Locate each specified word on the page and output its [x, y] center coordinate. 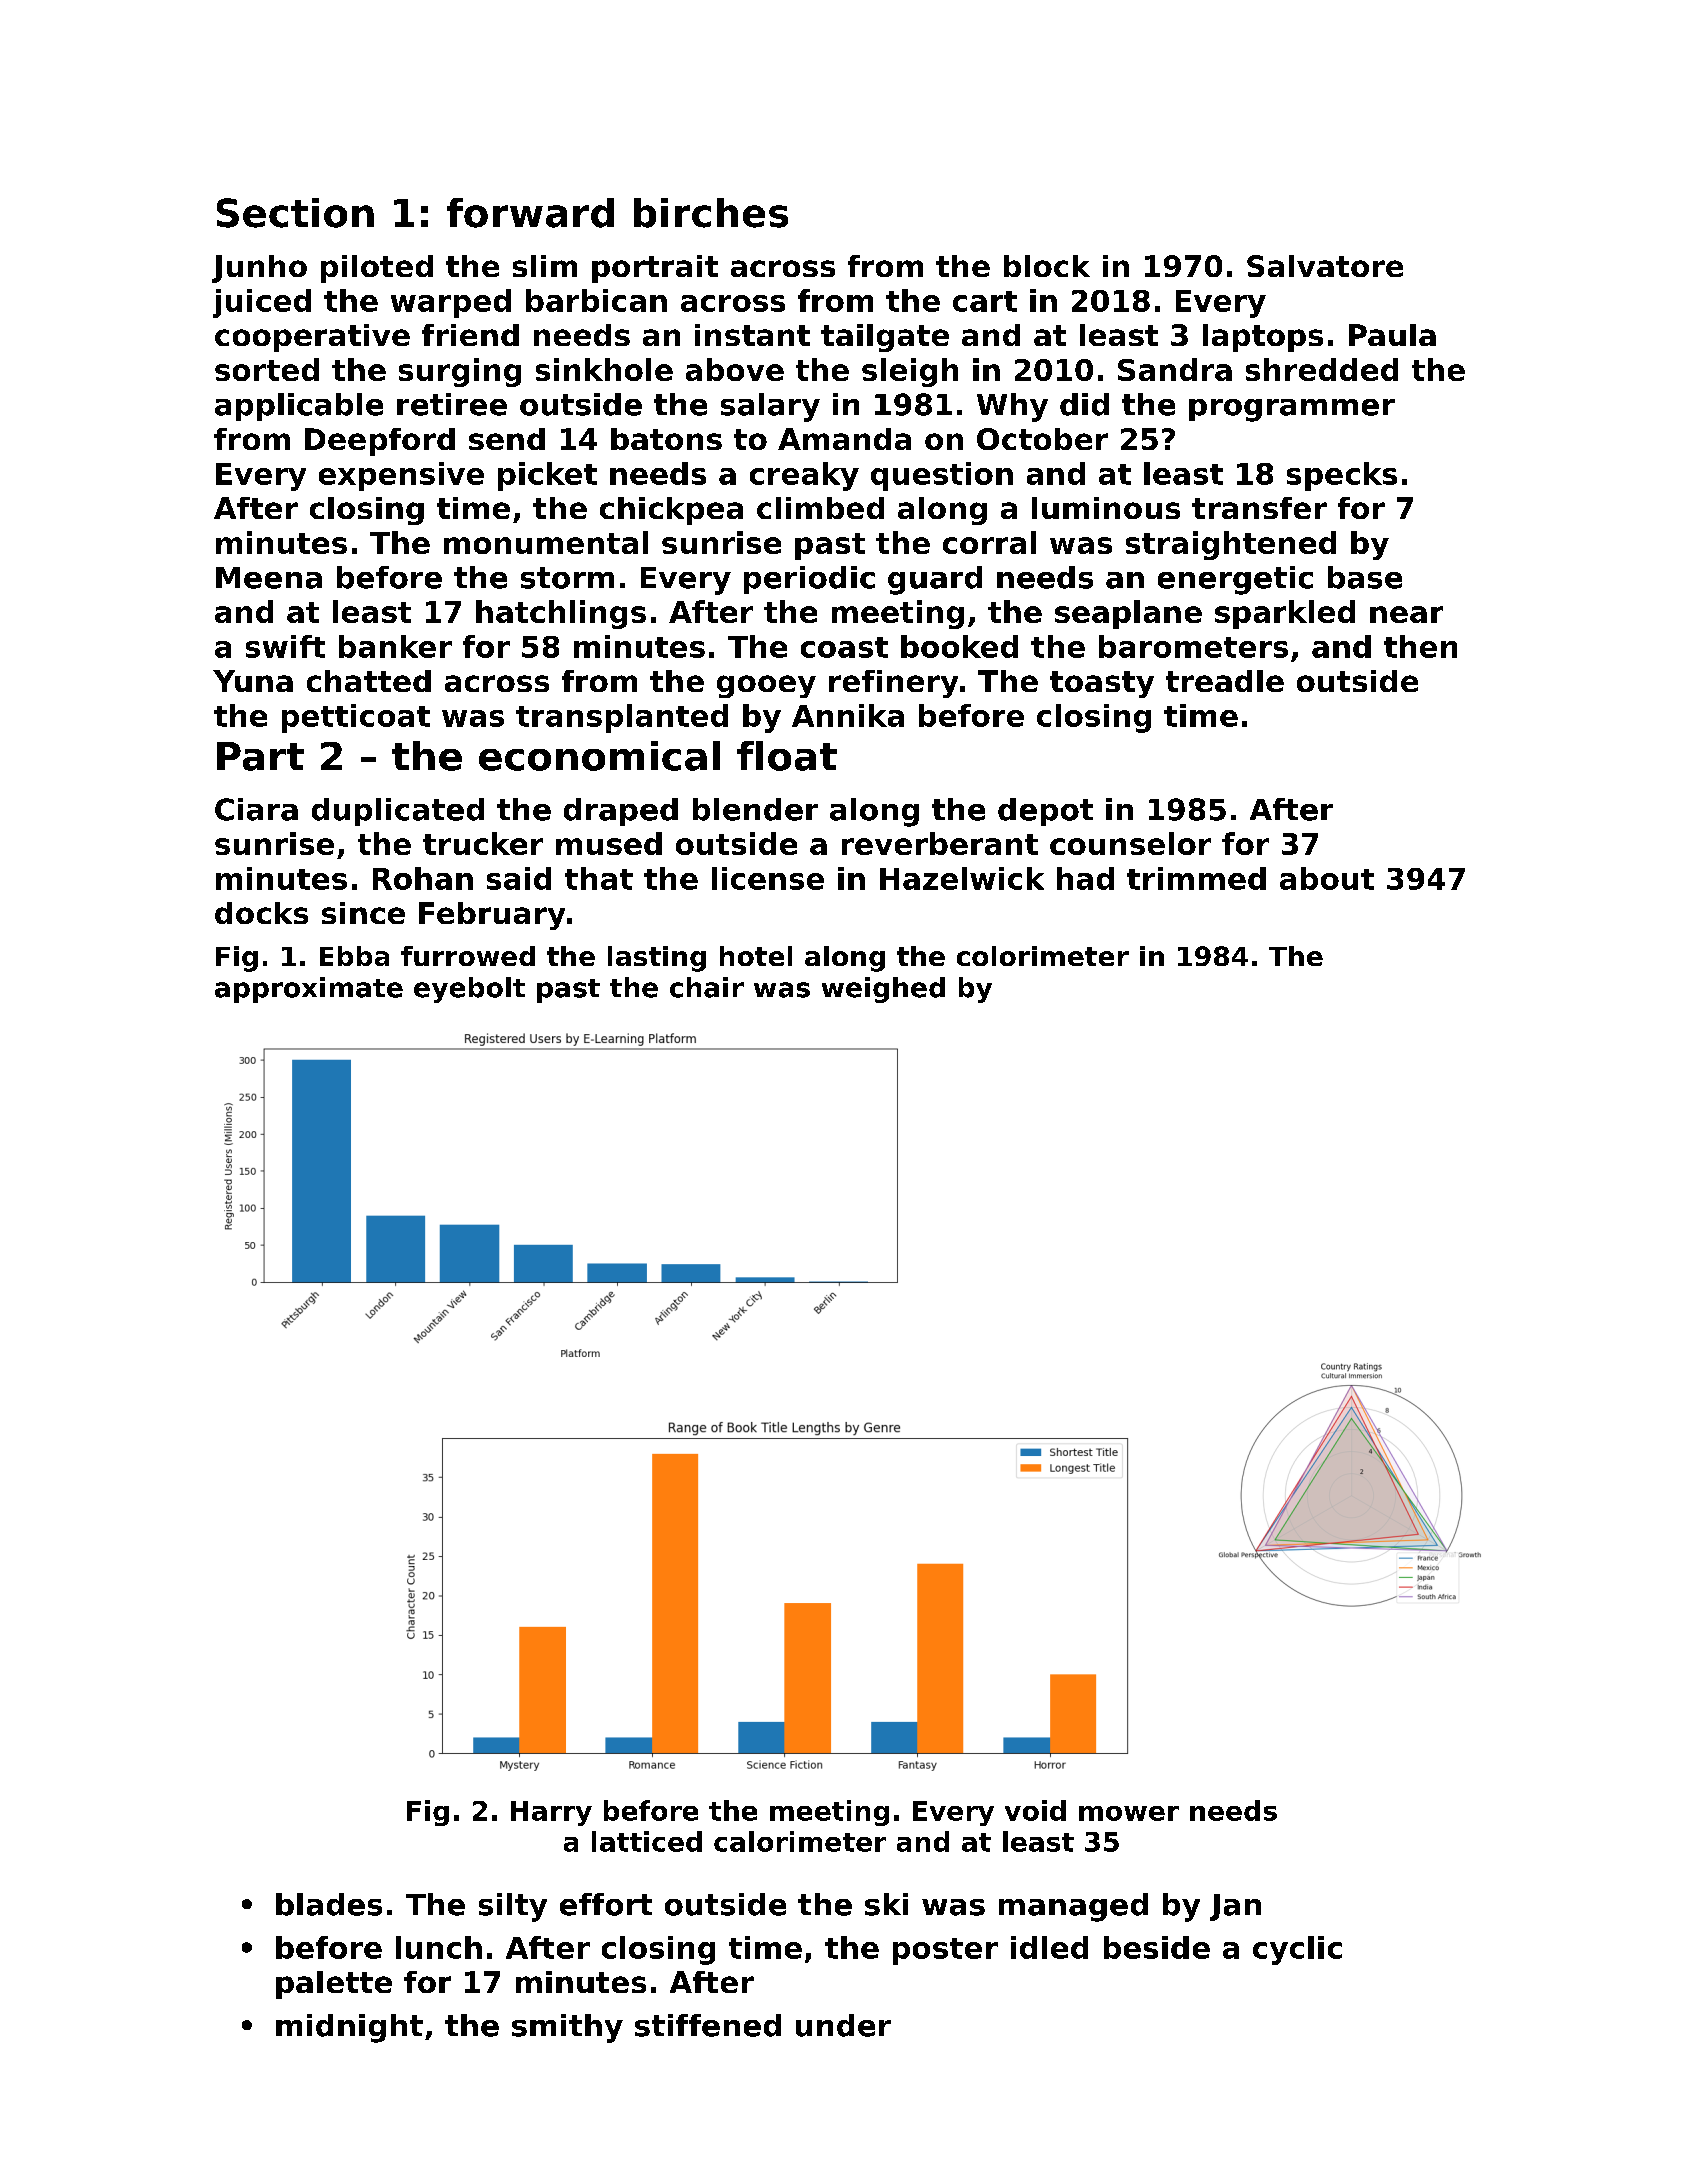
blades [329, 1904]
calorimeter [800, 1841]
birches [711, 213]
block [1047, 266]
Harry [551, 1813]
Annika [848, 715]
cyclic [1297, 1950]
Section [295, 213]
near [1406, 614]
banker [395, 646]
